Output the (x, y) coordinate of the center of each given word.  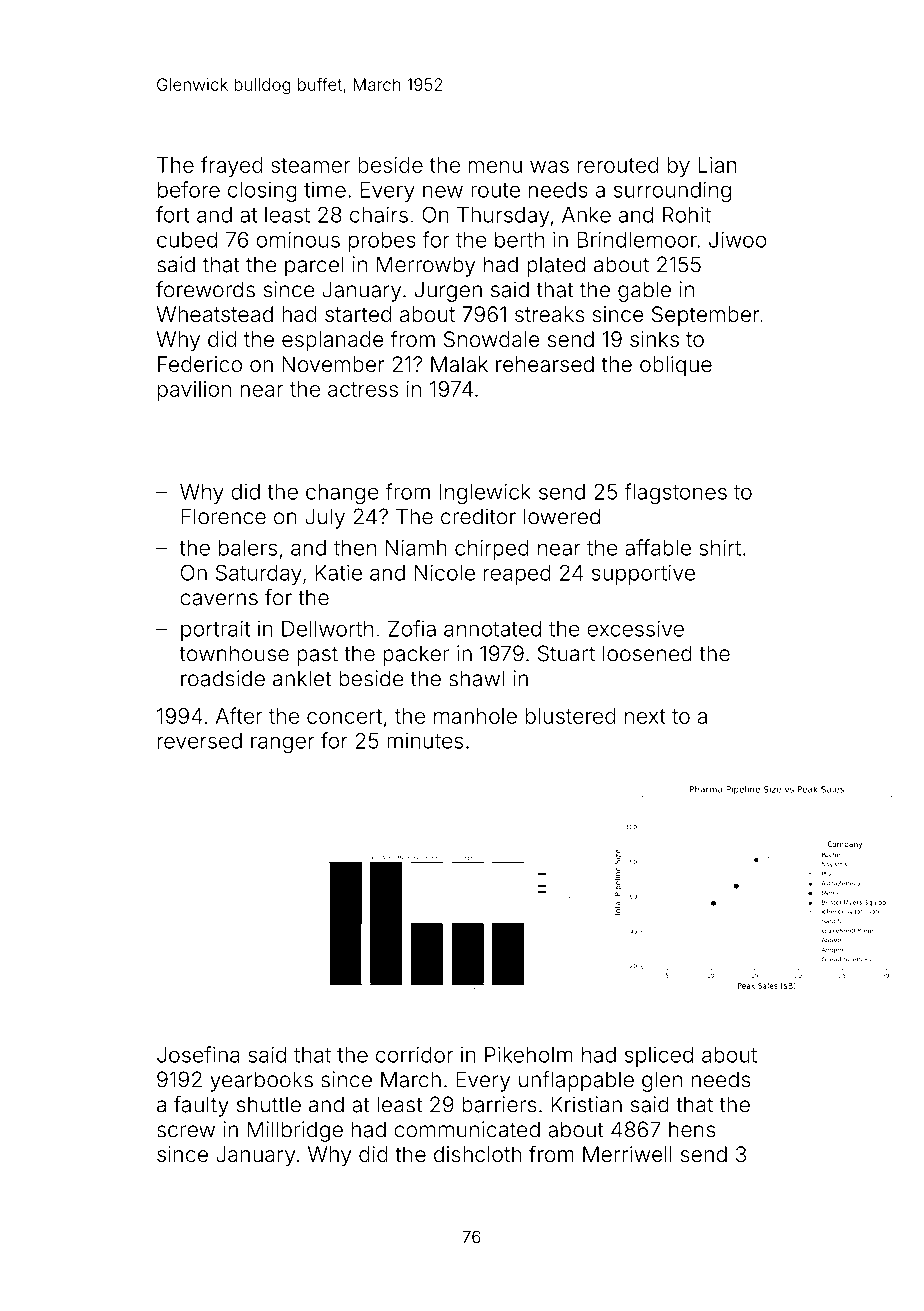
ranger (282, 744)
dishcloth (478, 1154)
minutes (425, 741)
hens (692, 1129)
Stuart (566, 653)
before (189, 189)
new (443, 191)
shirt (720, 547)
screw (186, 1131)
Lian (717, 165)
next (645, 716)
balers (248, 548)
